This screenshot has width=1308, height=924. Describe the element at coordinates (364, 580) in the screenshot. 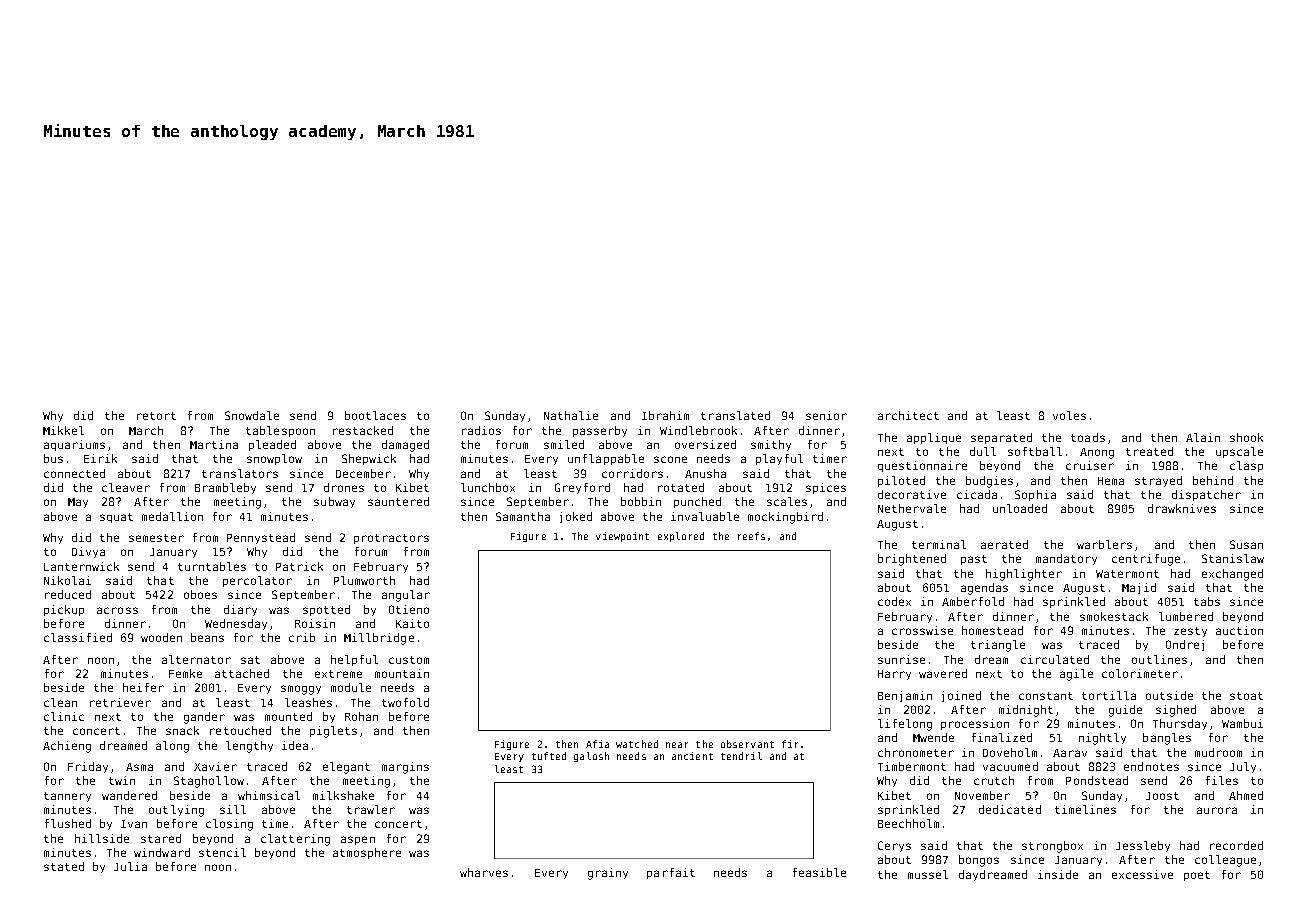

I see `Plumworth` at that location.
